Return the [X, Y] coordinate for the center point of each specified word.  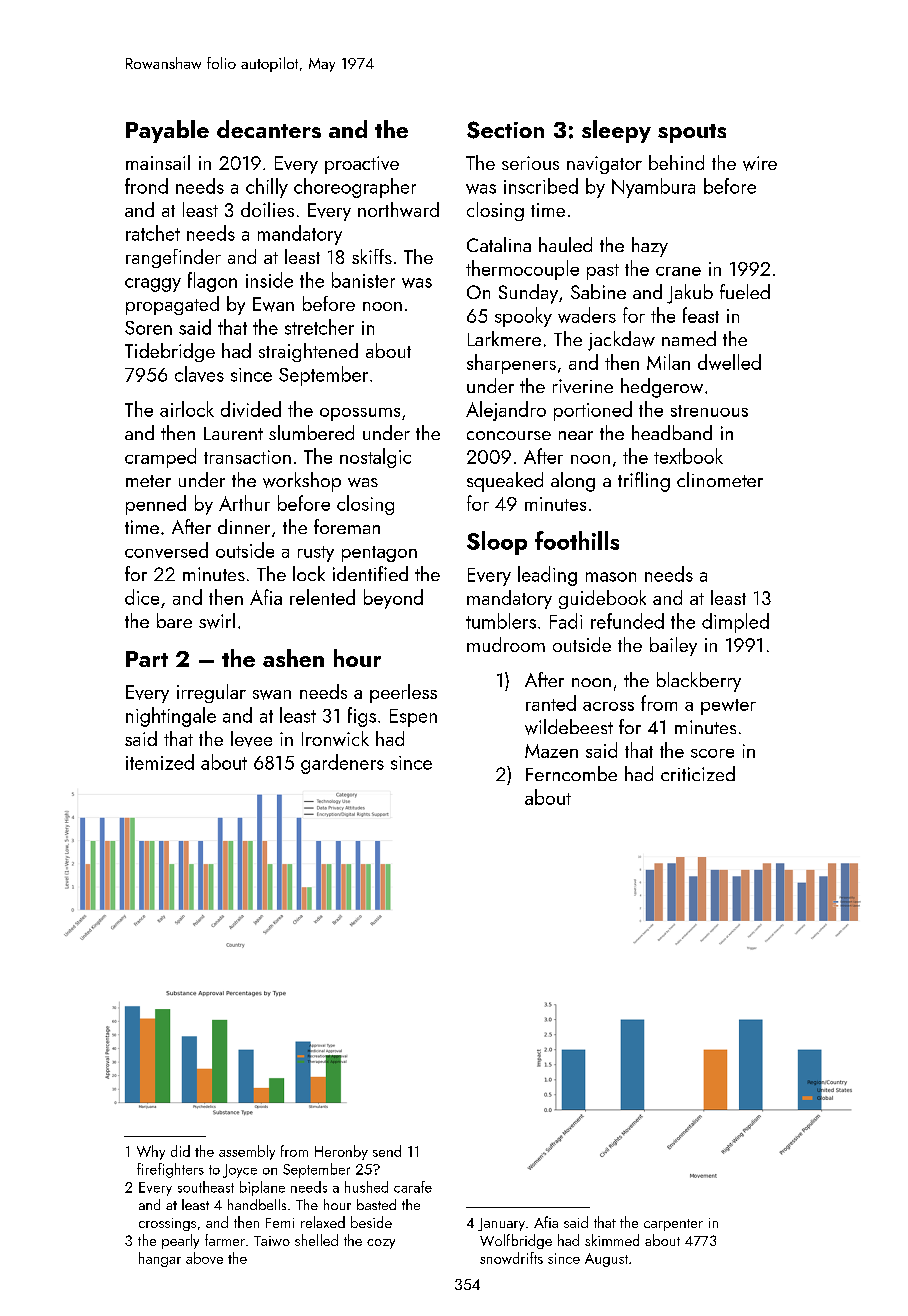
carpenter [673, 1225]
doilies [267, 209]
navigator [604, 165]
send [387, 1151]
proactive [362, 165]
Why [151, 1152]
